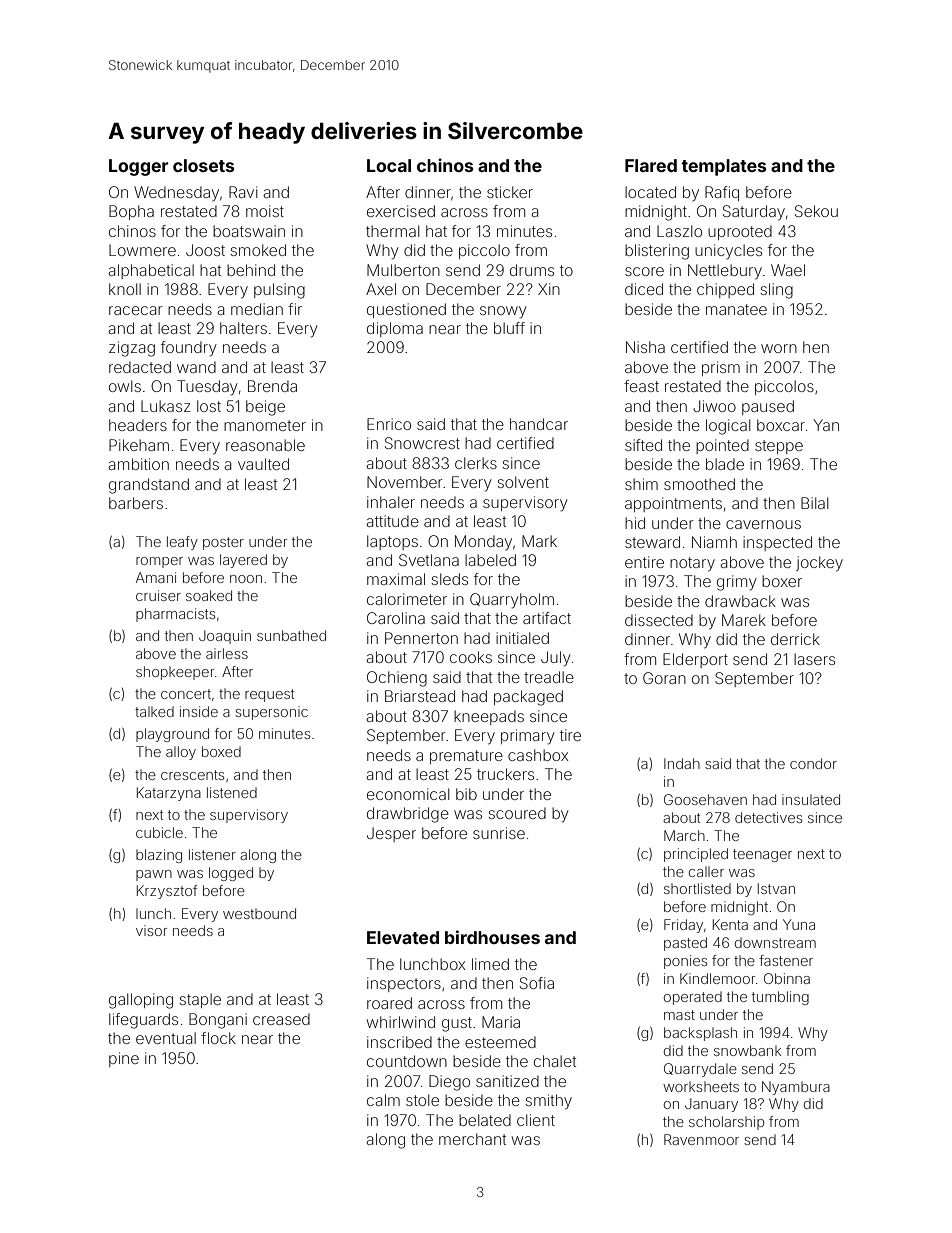 This screenshot has height=1233, width=952. I want to click on questioned, so click(406, 310).
